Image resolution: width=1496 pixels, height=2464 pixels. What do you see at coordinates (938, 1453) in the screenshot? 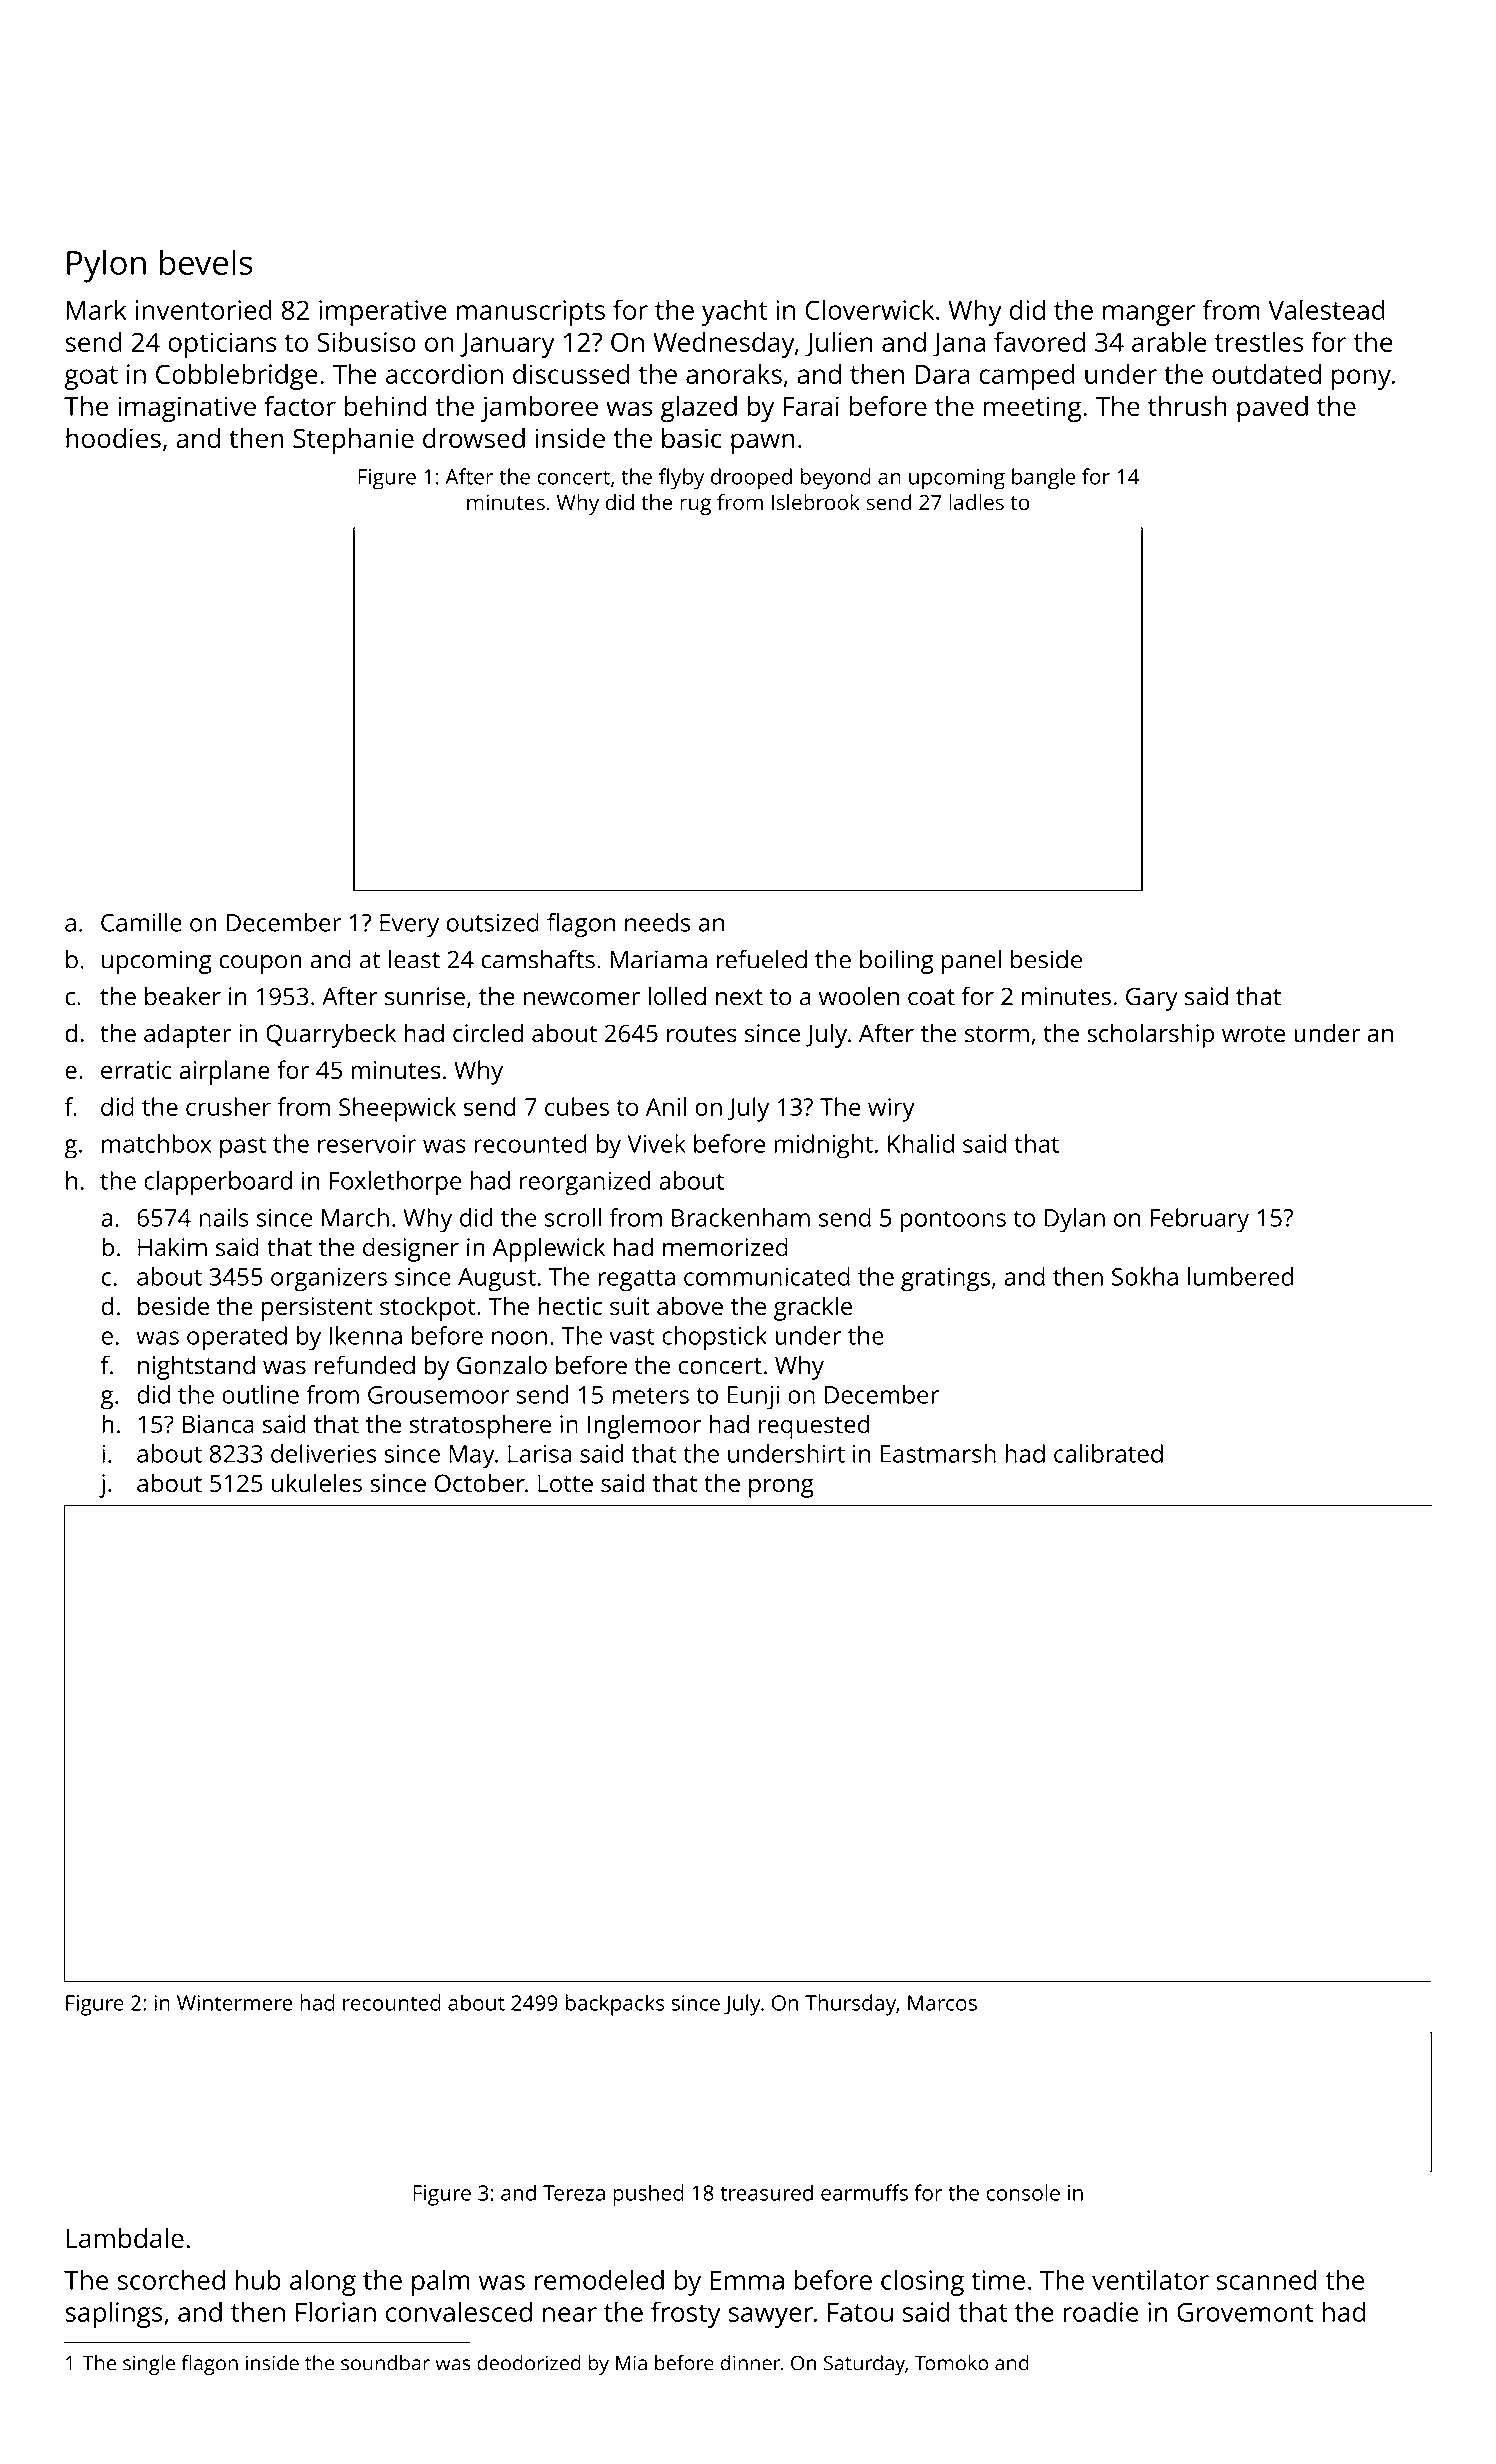
I see `Eastmarsh` at bounding box center [938, 1453].
